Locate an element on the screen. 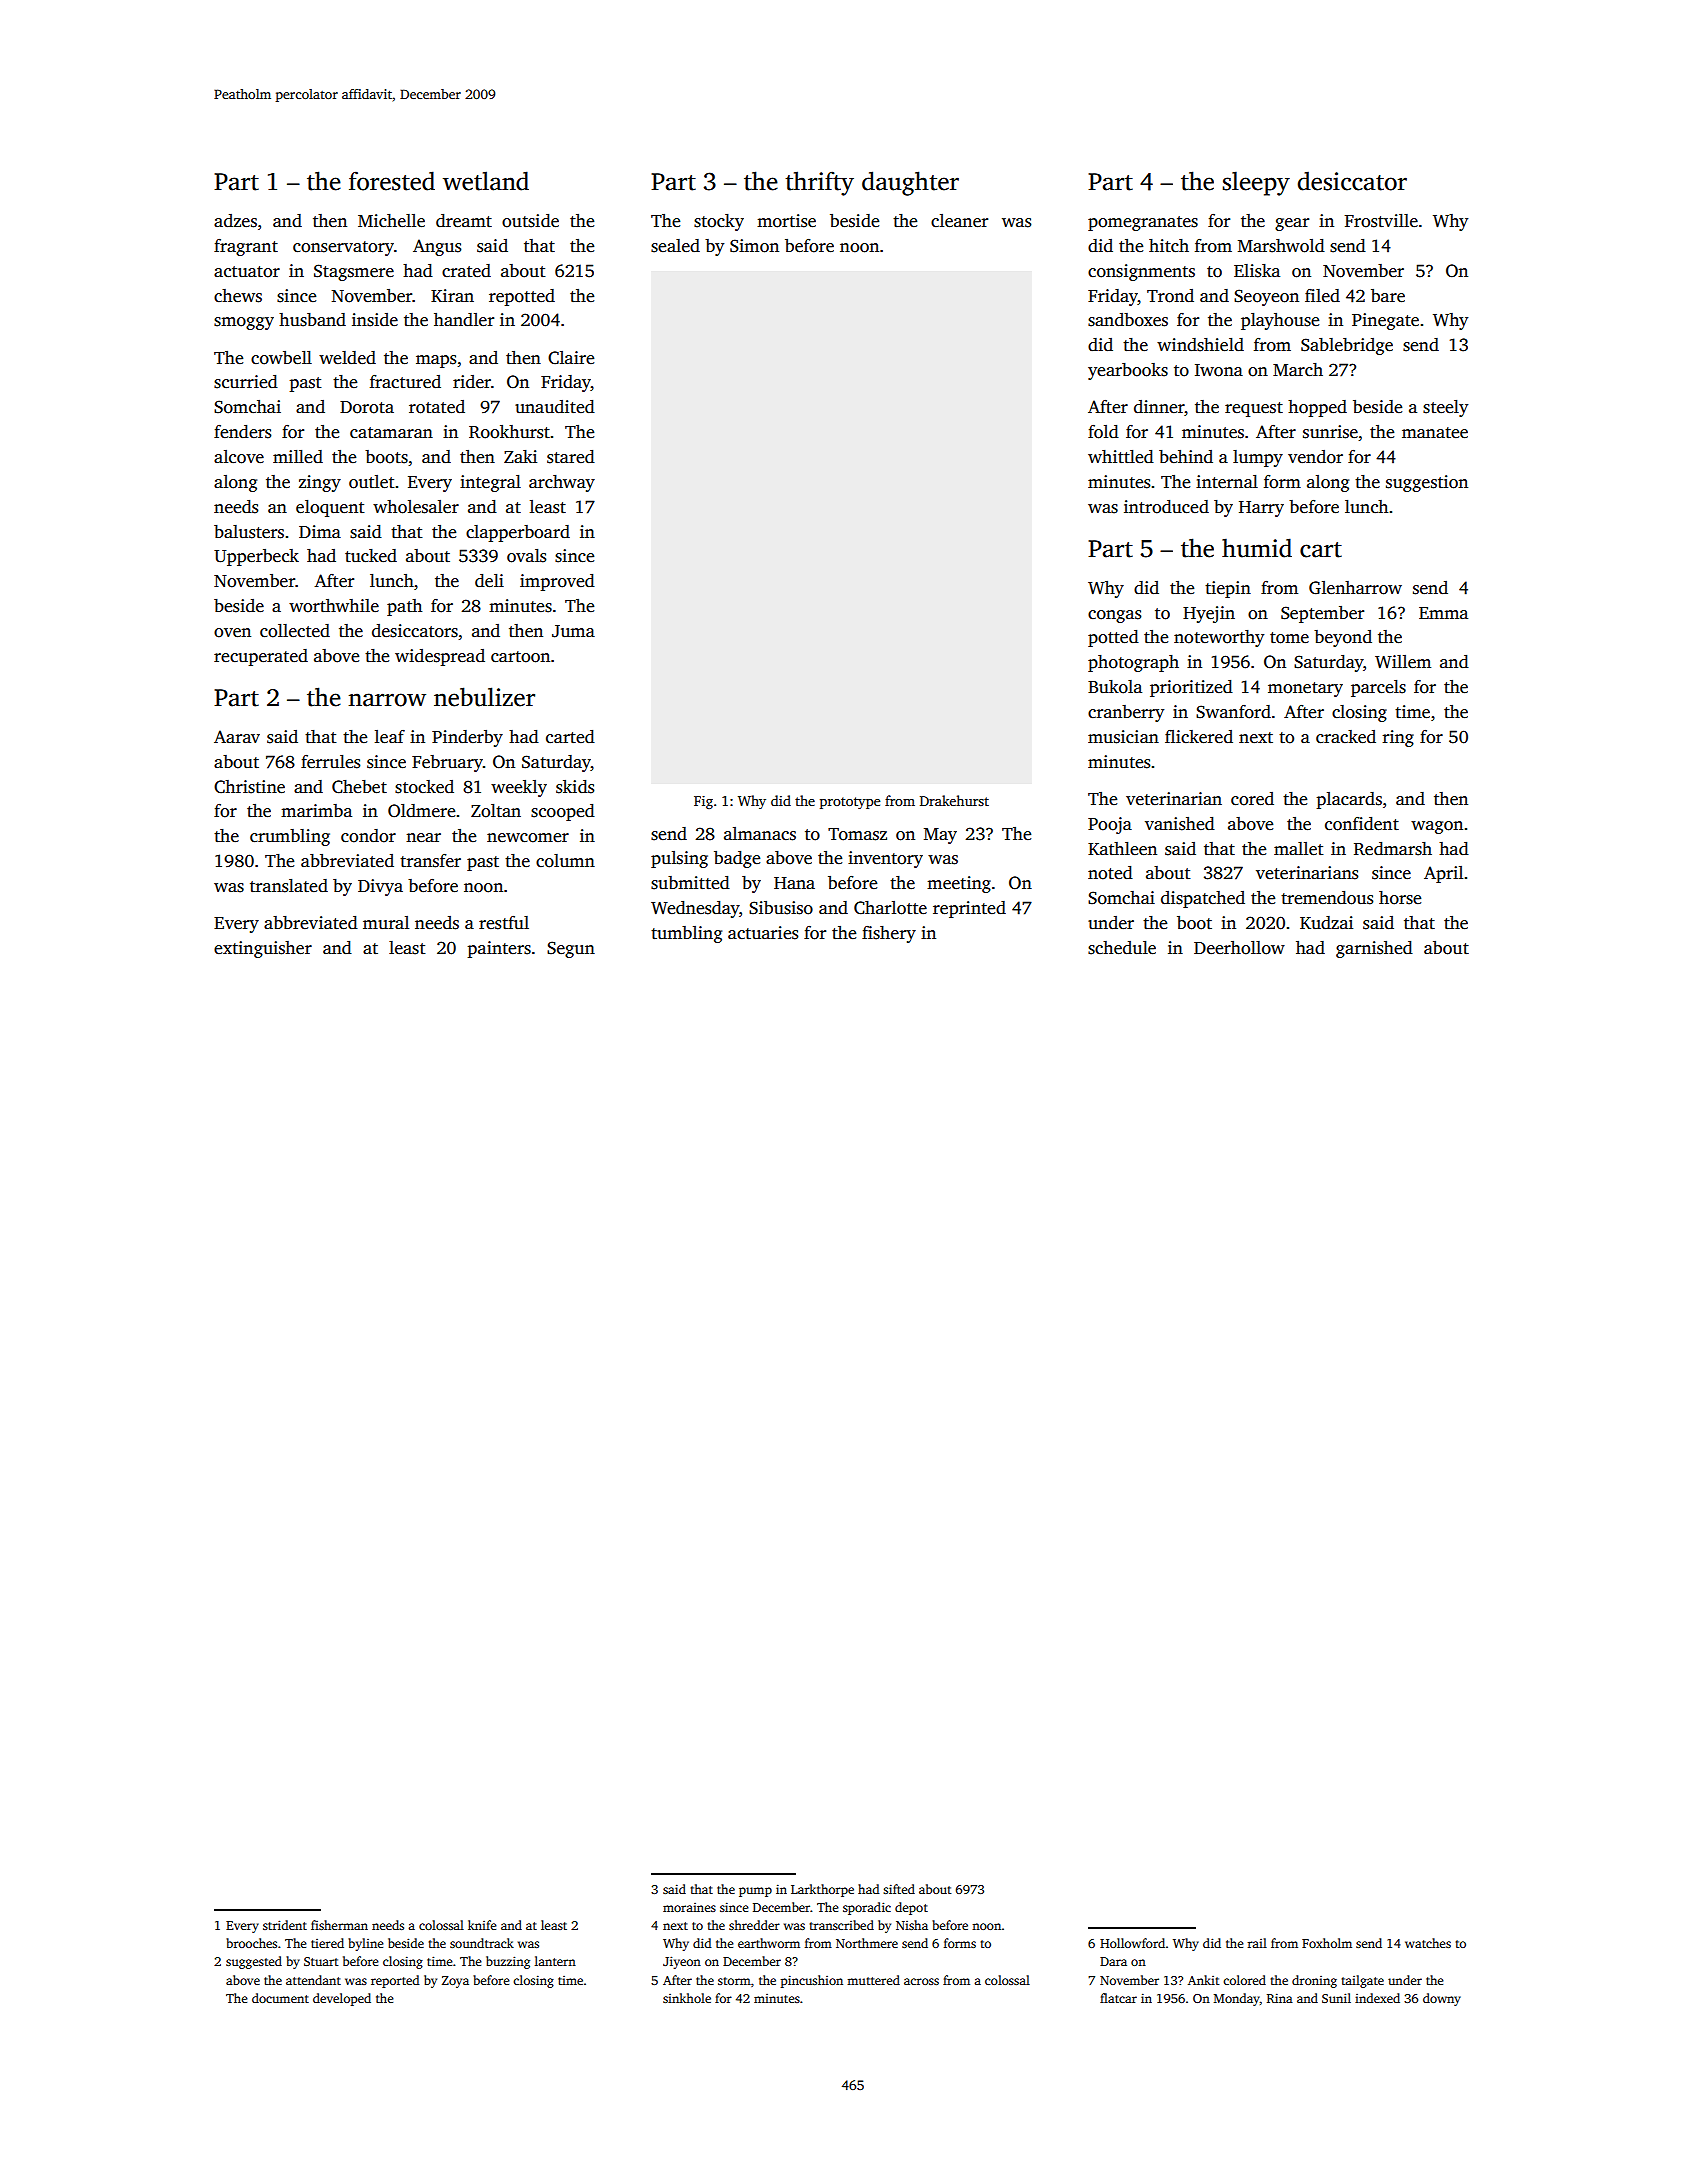 The width and height of the screenshot is (1683, 2178). rail is located at coordinates (1257, 1943).
